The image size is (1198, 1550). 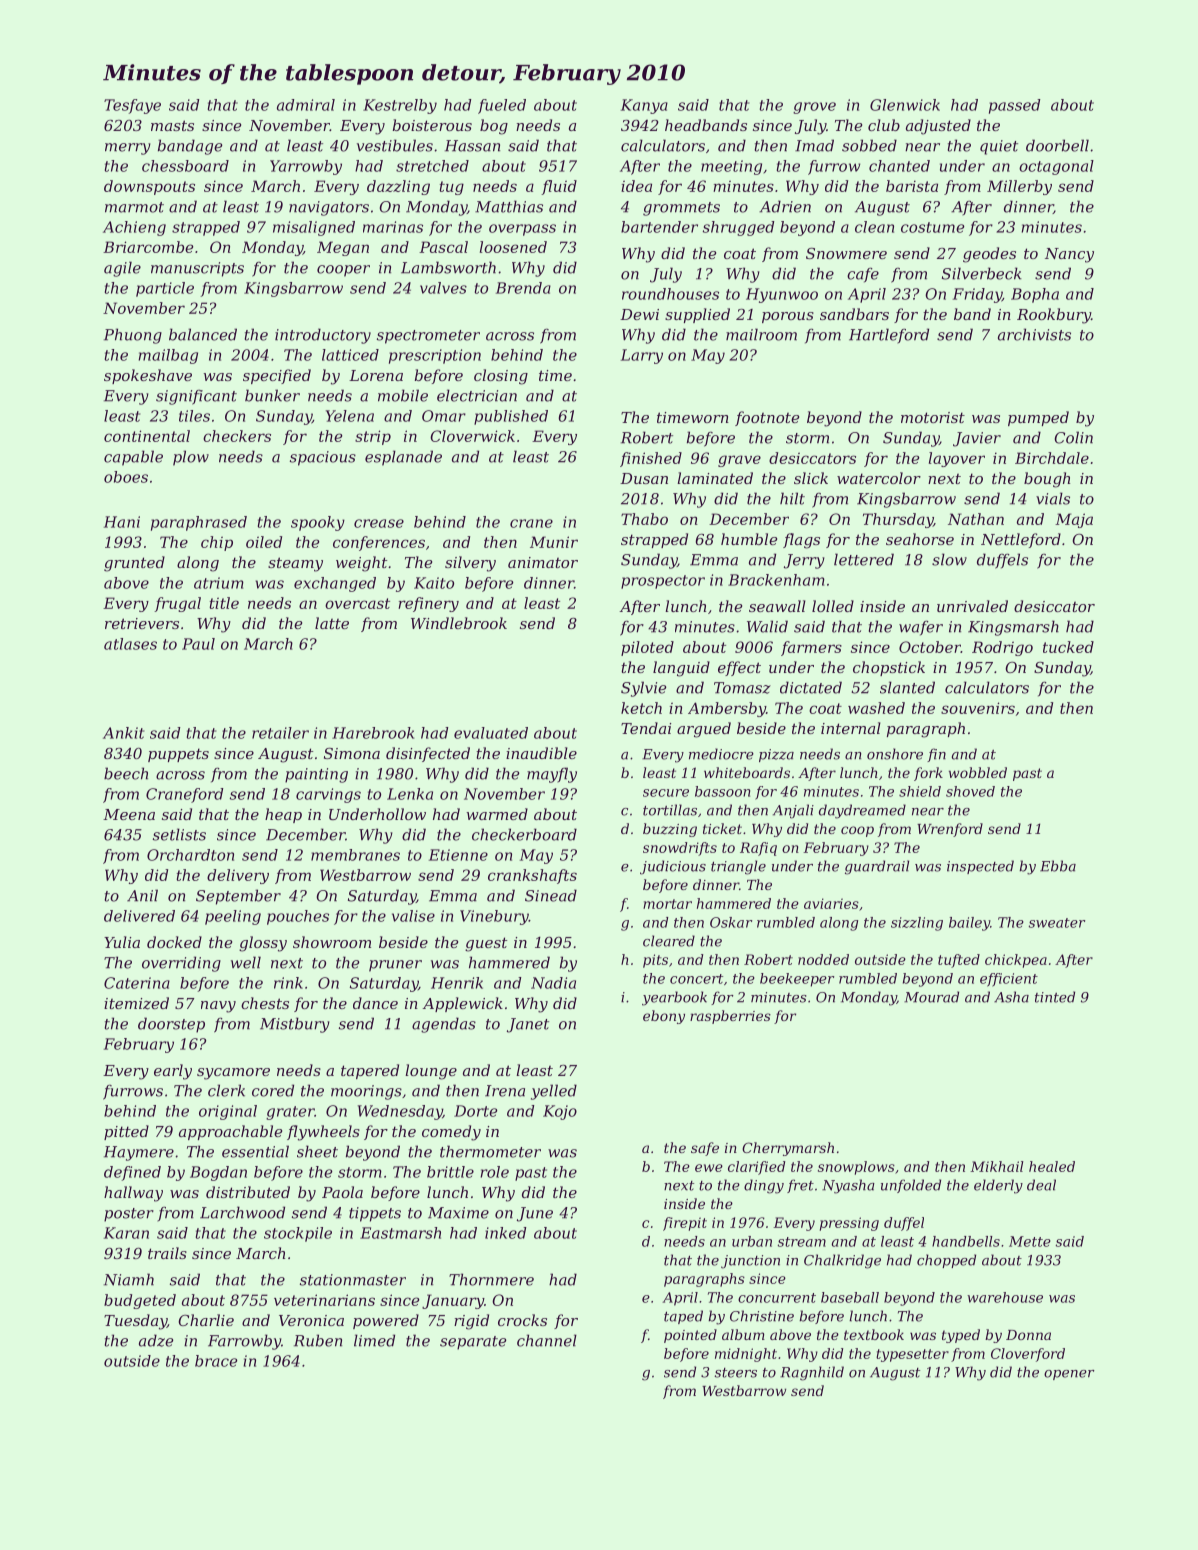 I want to click on Henrik, so click(x=457, y=983).
